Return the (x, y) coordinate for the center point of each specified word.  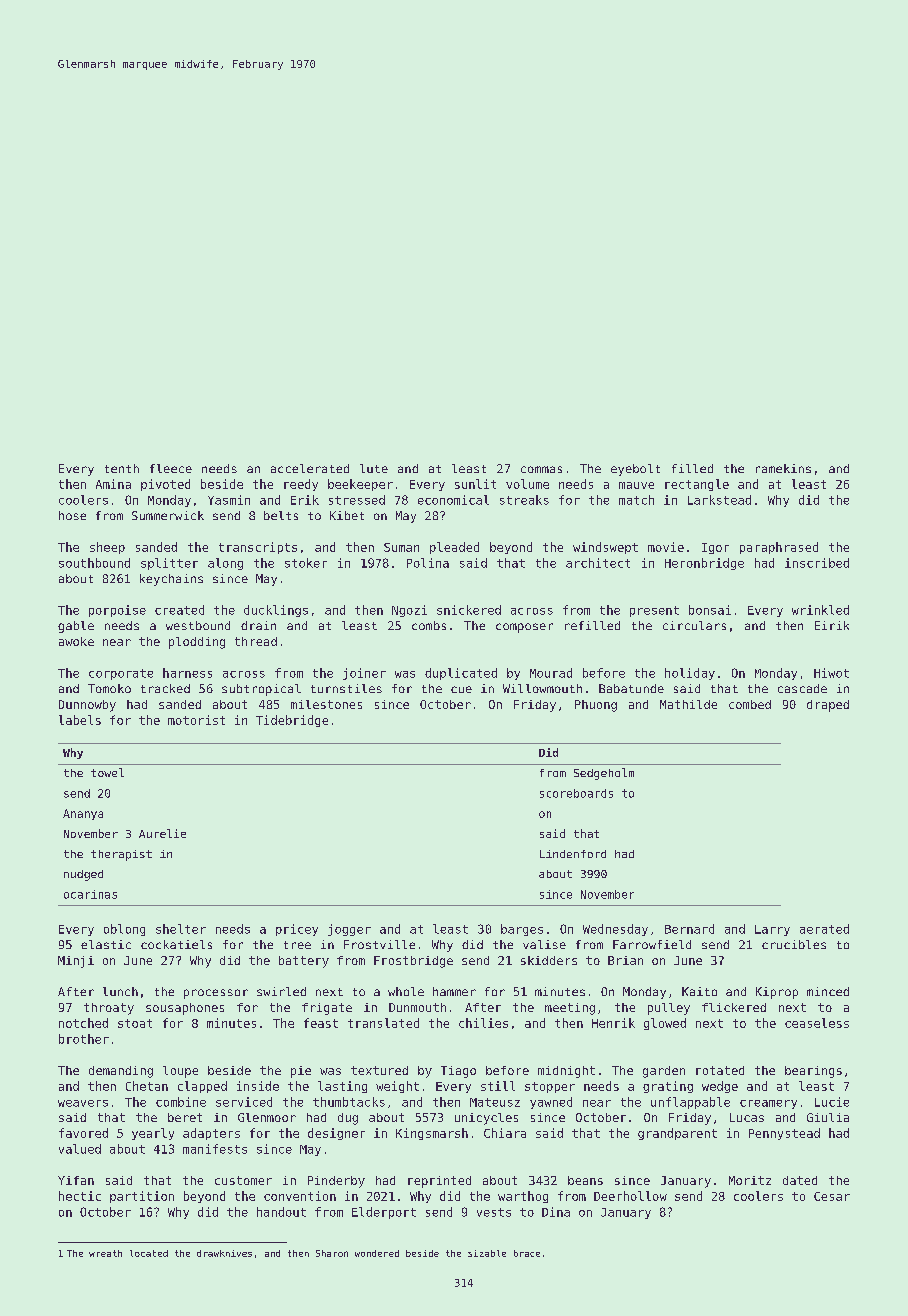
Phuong (596, 706)
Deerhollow (630, 1196)
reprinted (439, 1182)
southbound (94, 563)
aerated (824, 929)
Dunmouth (417, 1007)
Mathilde (688, 704)
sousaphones (185, 1009)
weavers (83, 1103)
